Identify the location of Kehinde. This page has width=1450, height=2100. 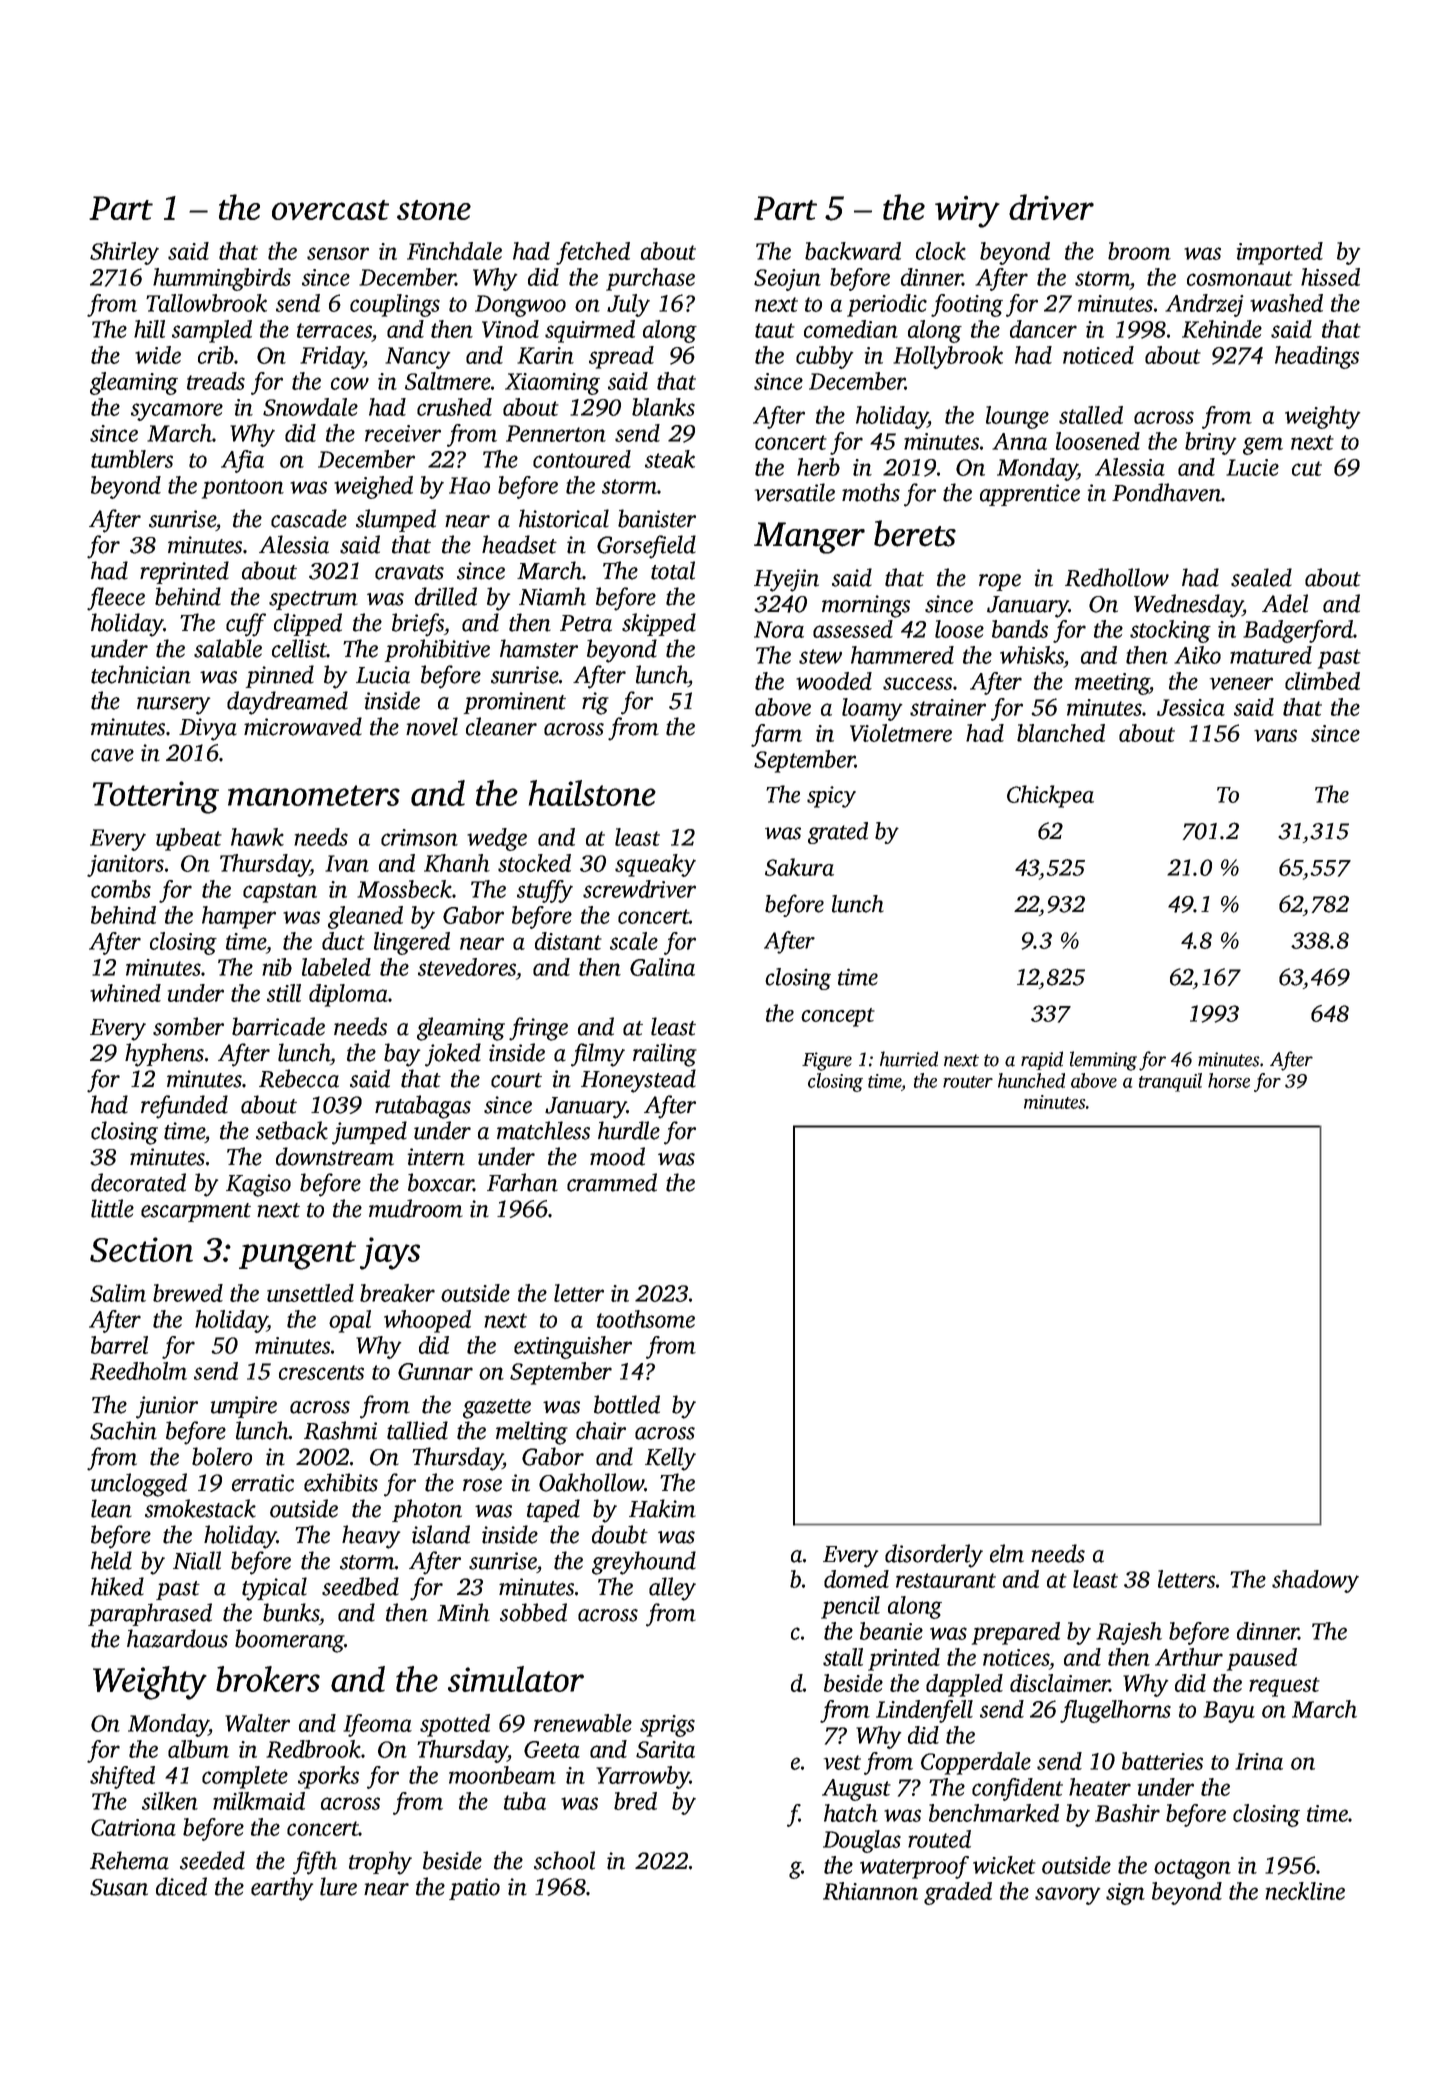
(1222, 329).
